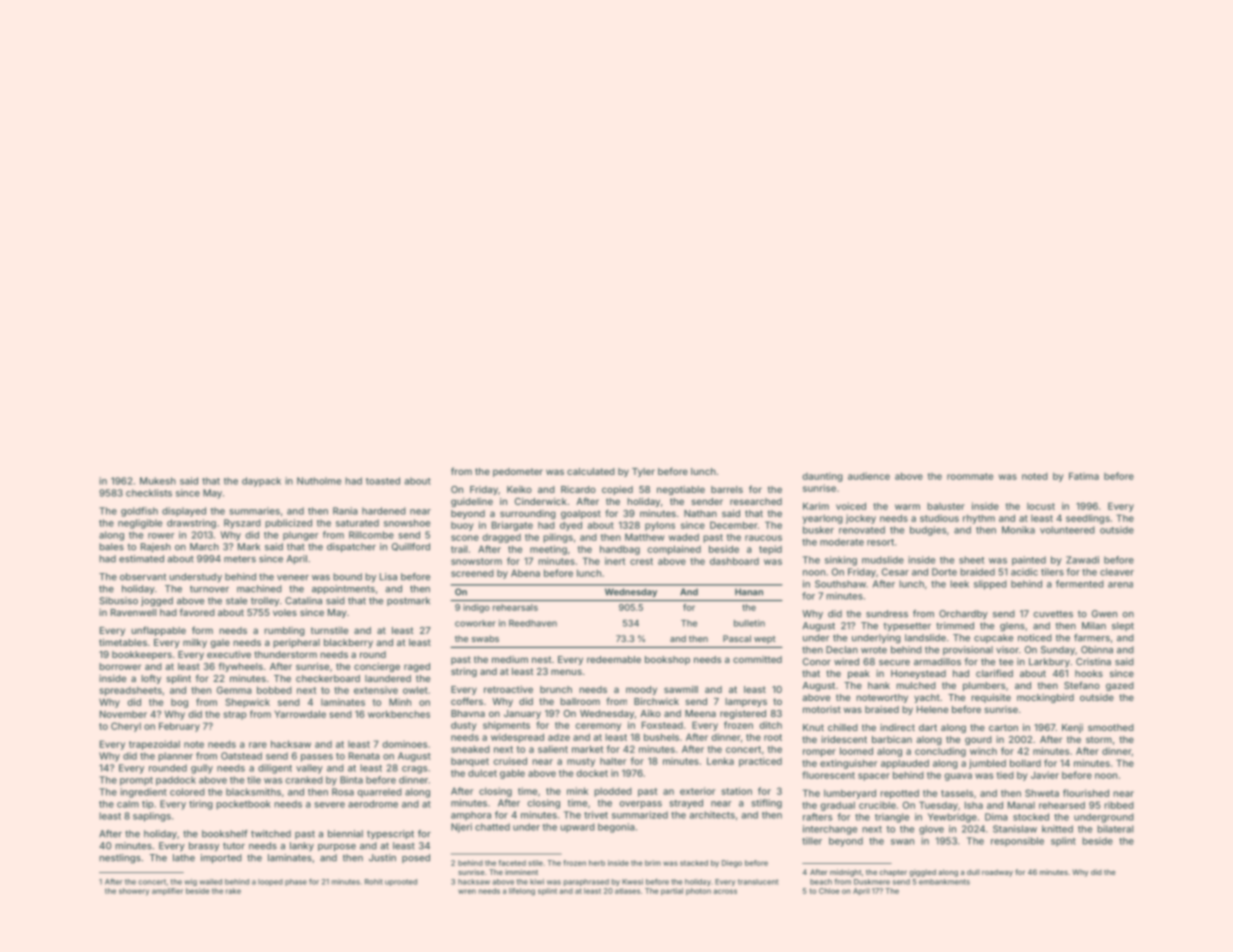  What do you see at coordinates (512, 863) in the screenshot?
I see `faceted` at bounding box center [512, 863].
